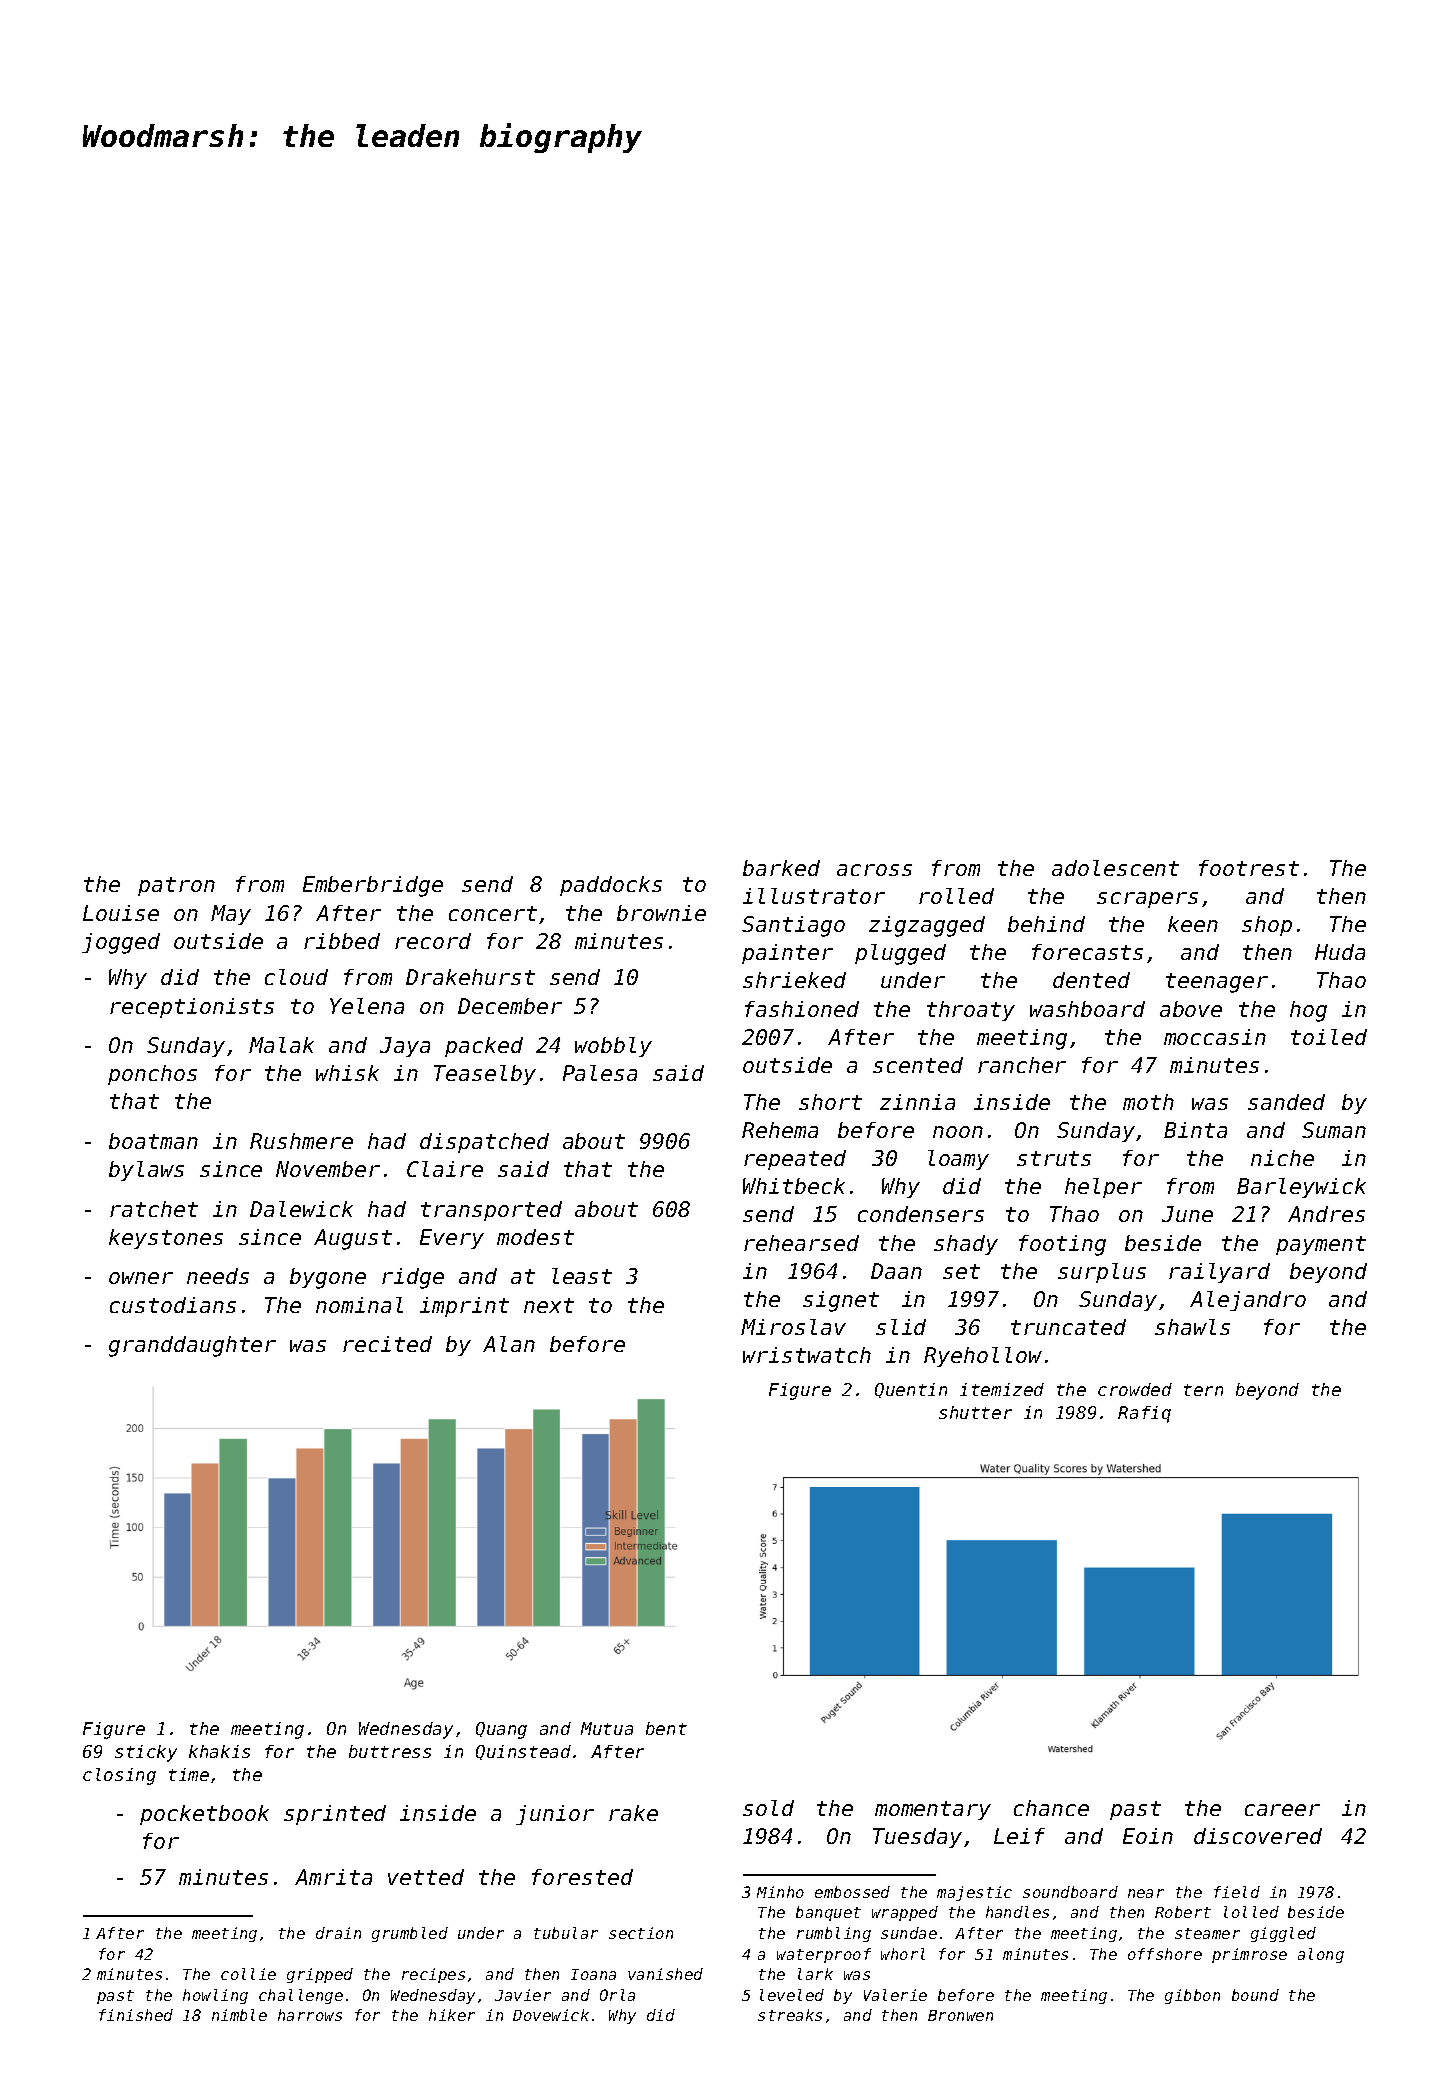 This screenshot has width=1450, height=2100. What do you see at coordinates (153, 1141) in the screenshot?
I see `boatman` at bounding box center [153, 1141].
